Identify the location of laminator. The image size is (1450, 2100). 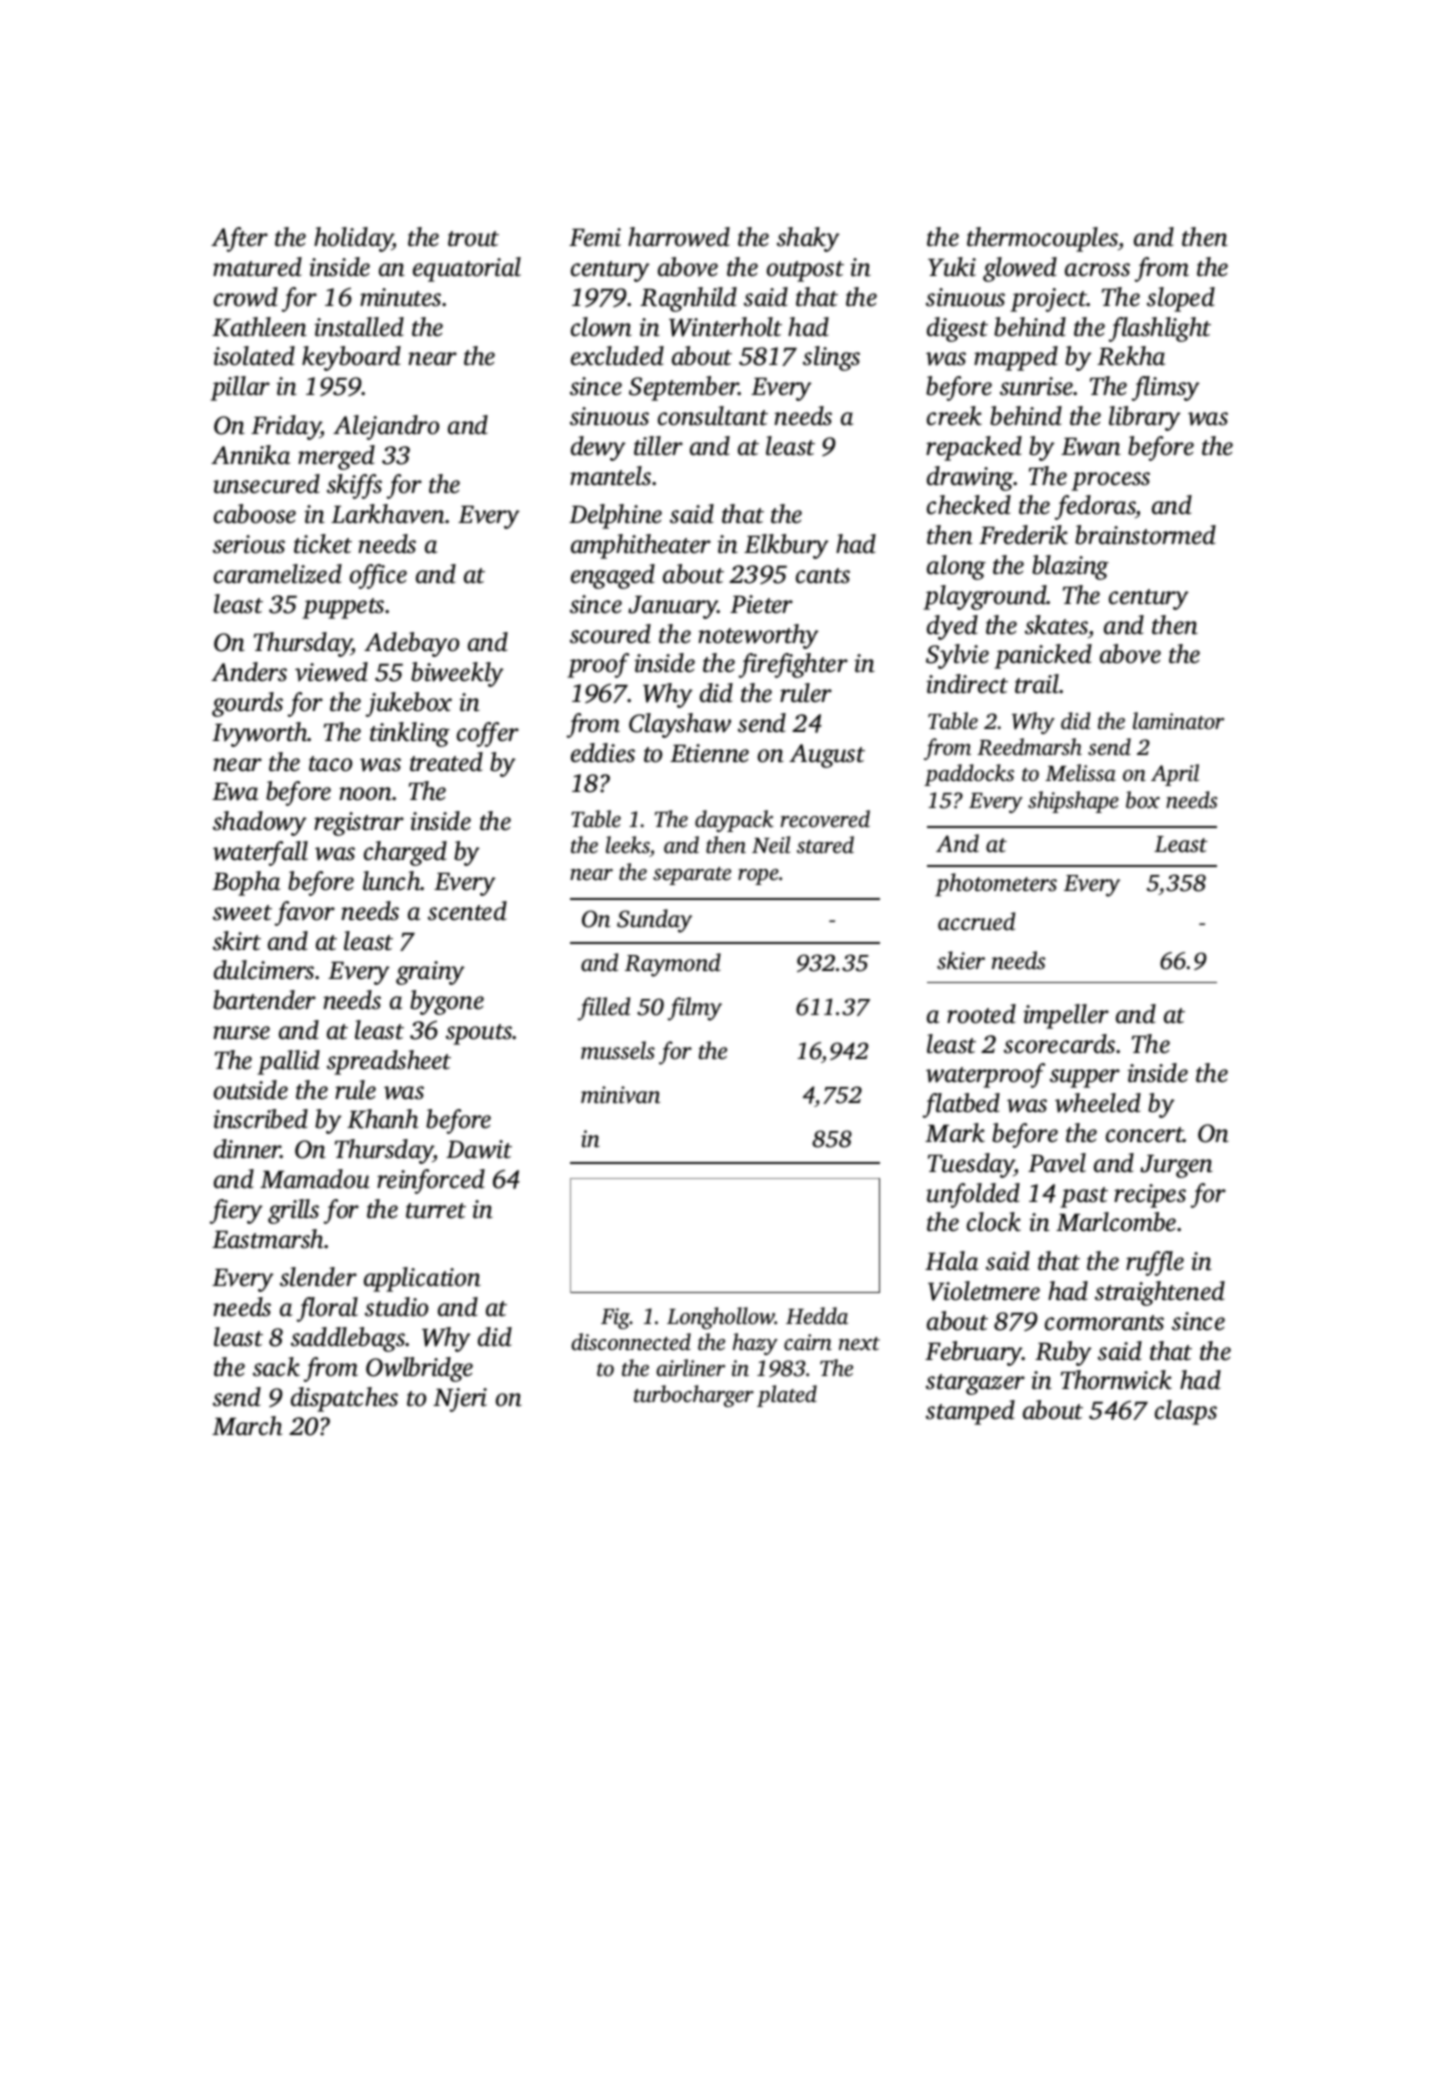
(1178, 721).
